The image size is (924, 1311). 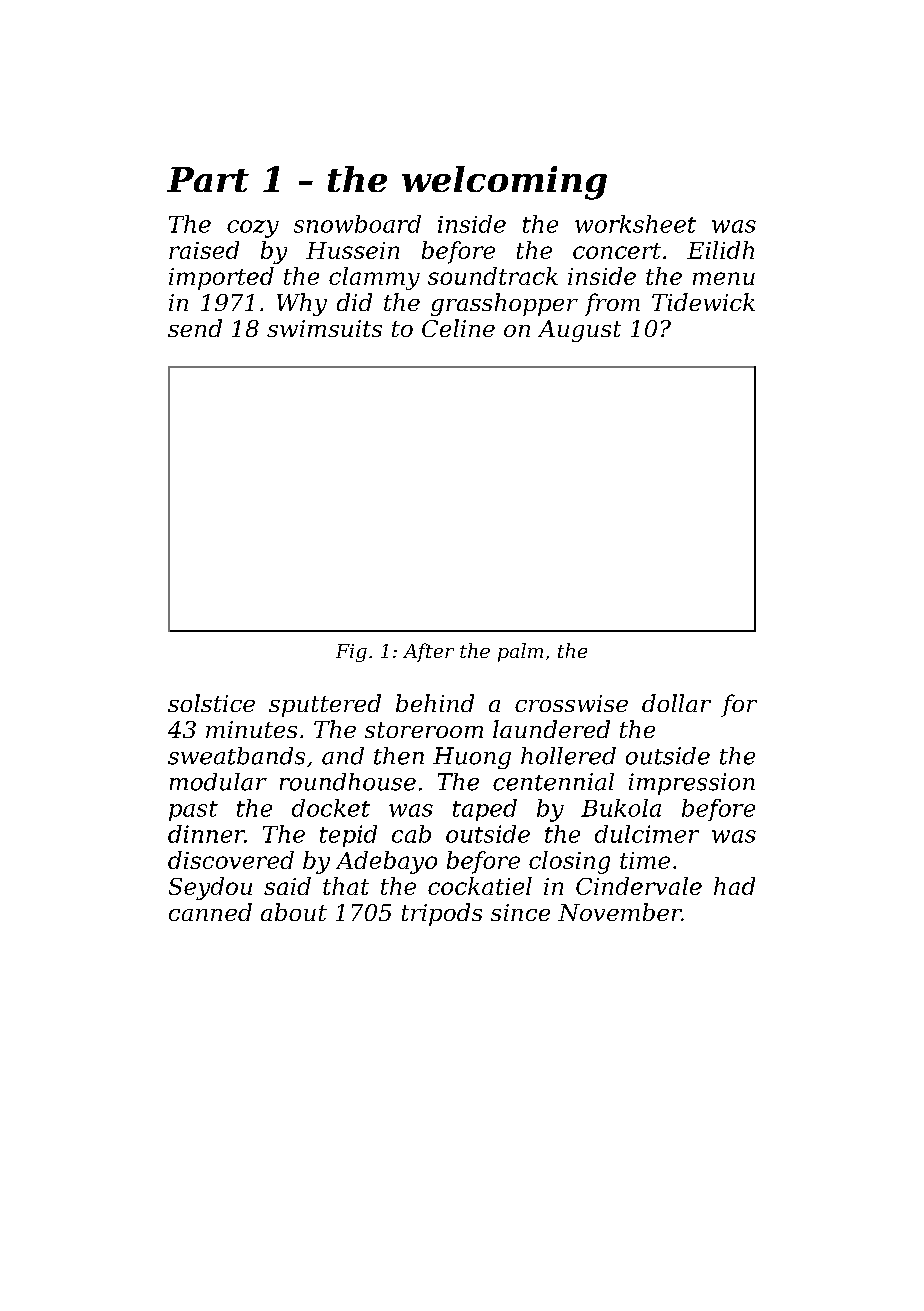 What do you see at coordinates (195, 328) in the page?
I see `send` at bounding box center [195, 328].
